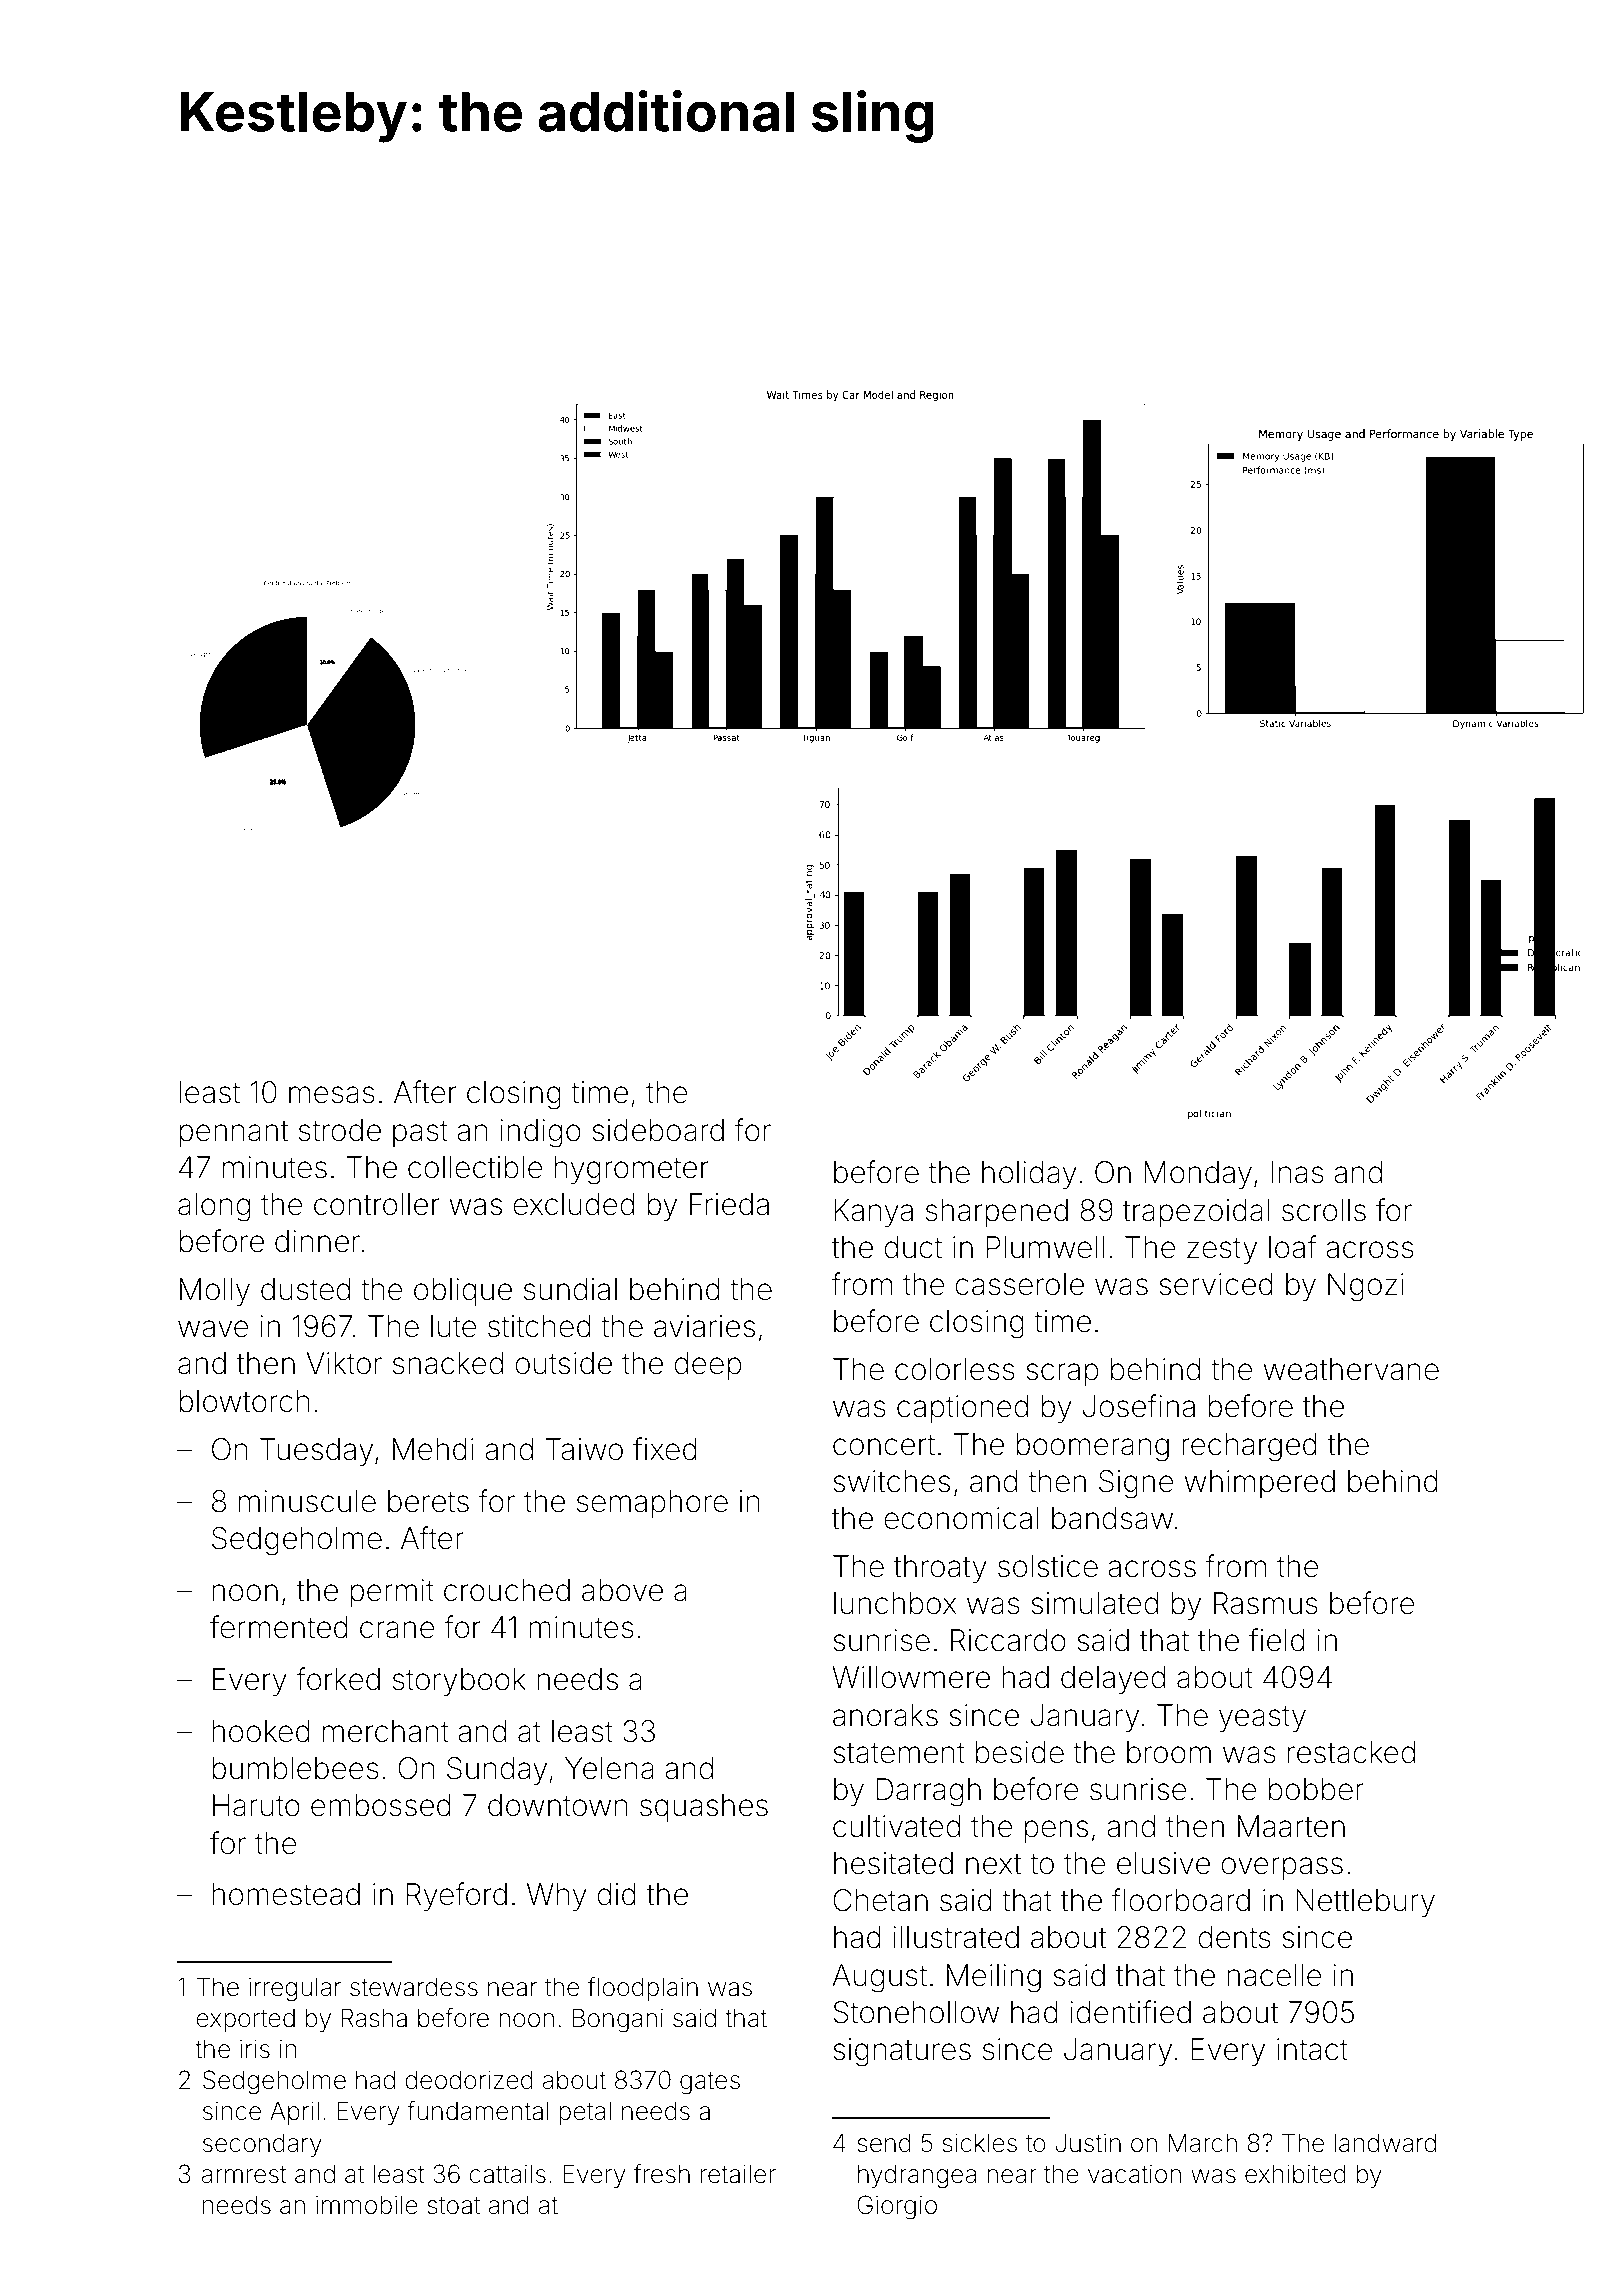 This screenshot has width=1620, height=2292. What do you see at coordinates (245, 2020) in the screenshot?
I see `exported` at bounding box center [245, 2020].
